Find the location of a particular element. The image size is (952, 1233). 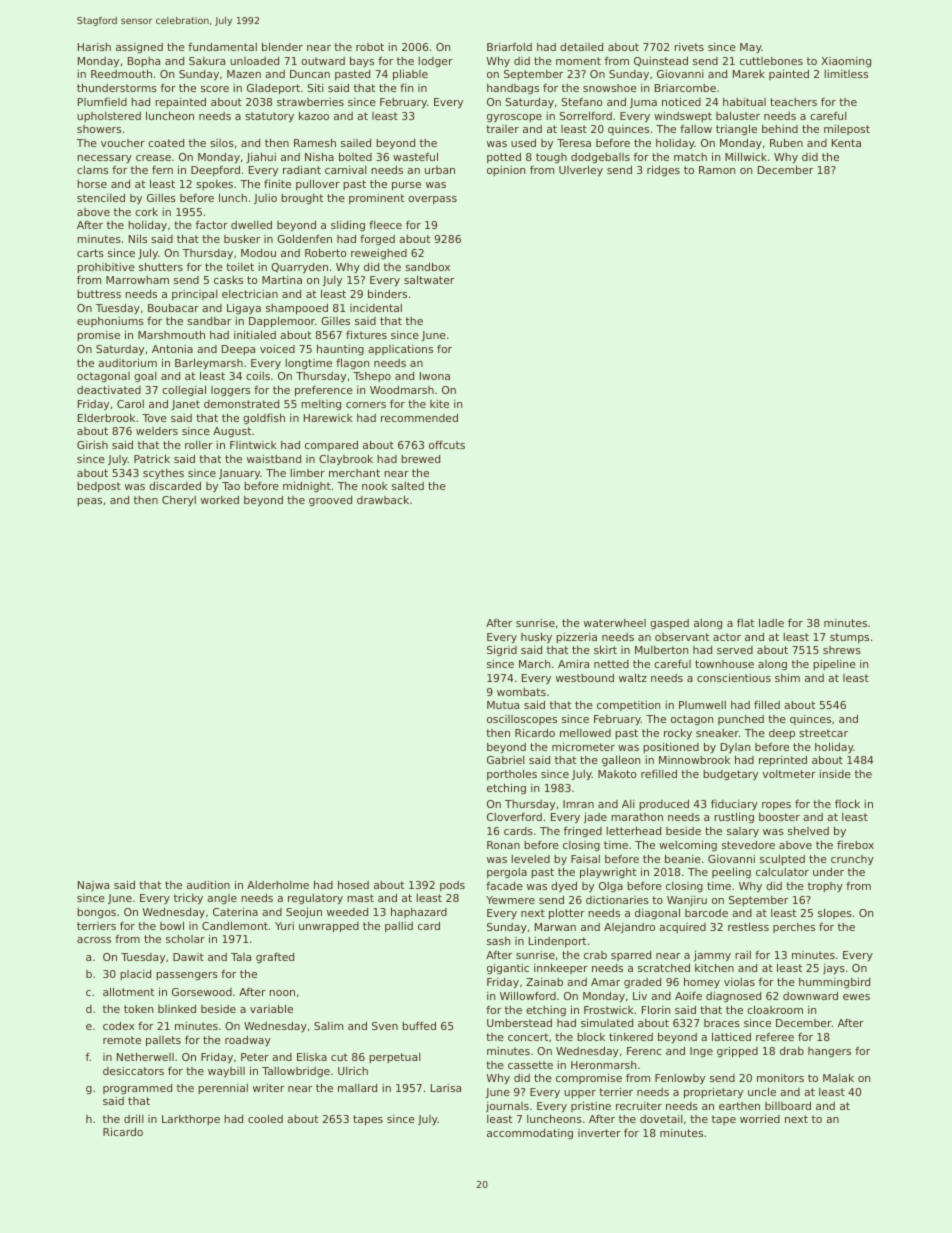

electrician is located at coordinates (250, 294).
